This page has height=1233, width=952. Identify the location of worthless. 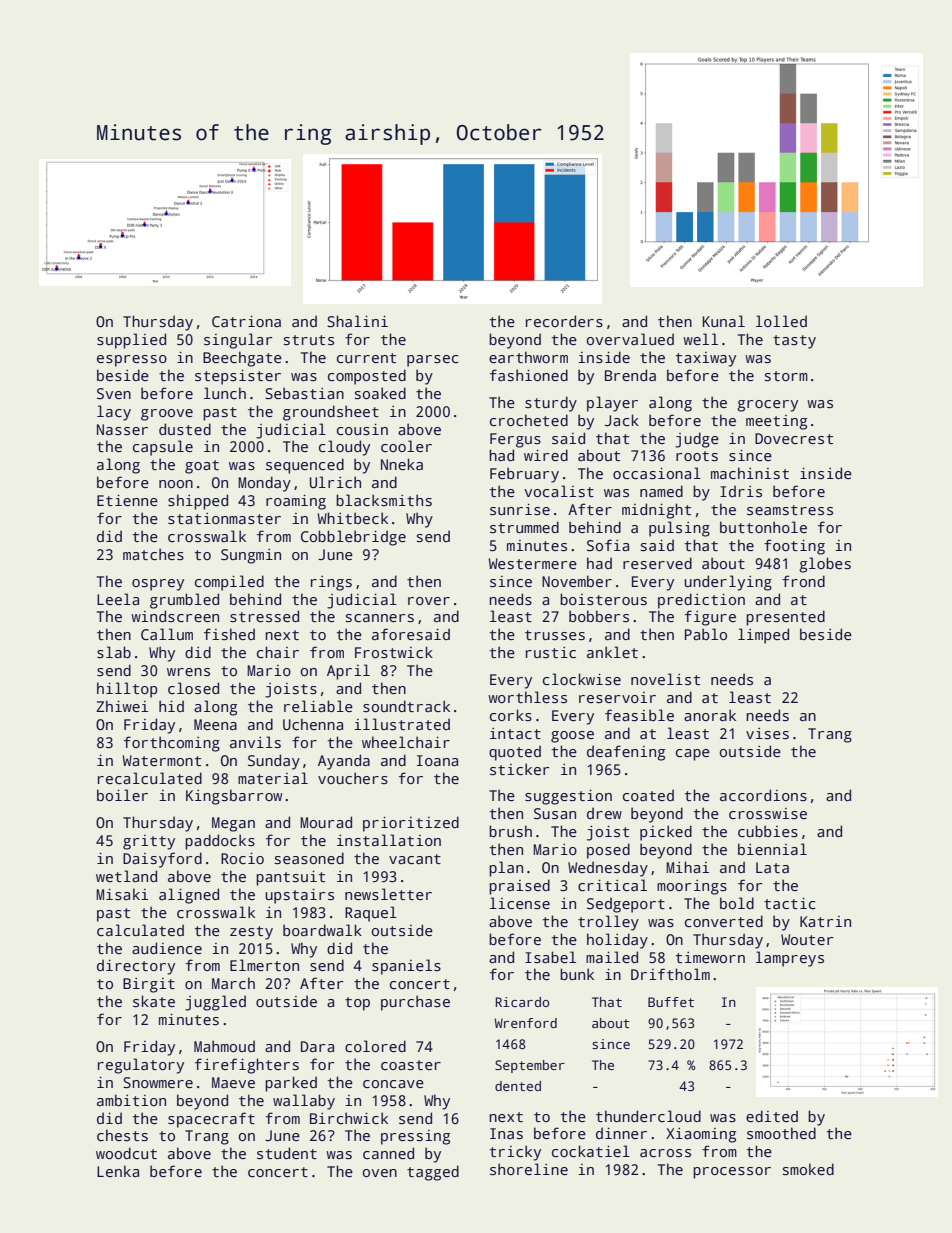
(527, 697).
